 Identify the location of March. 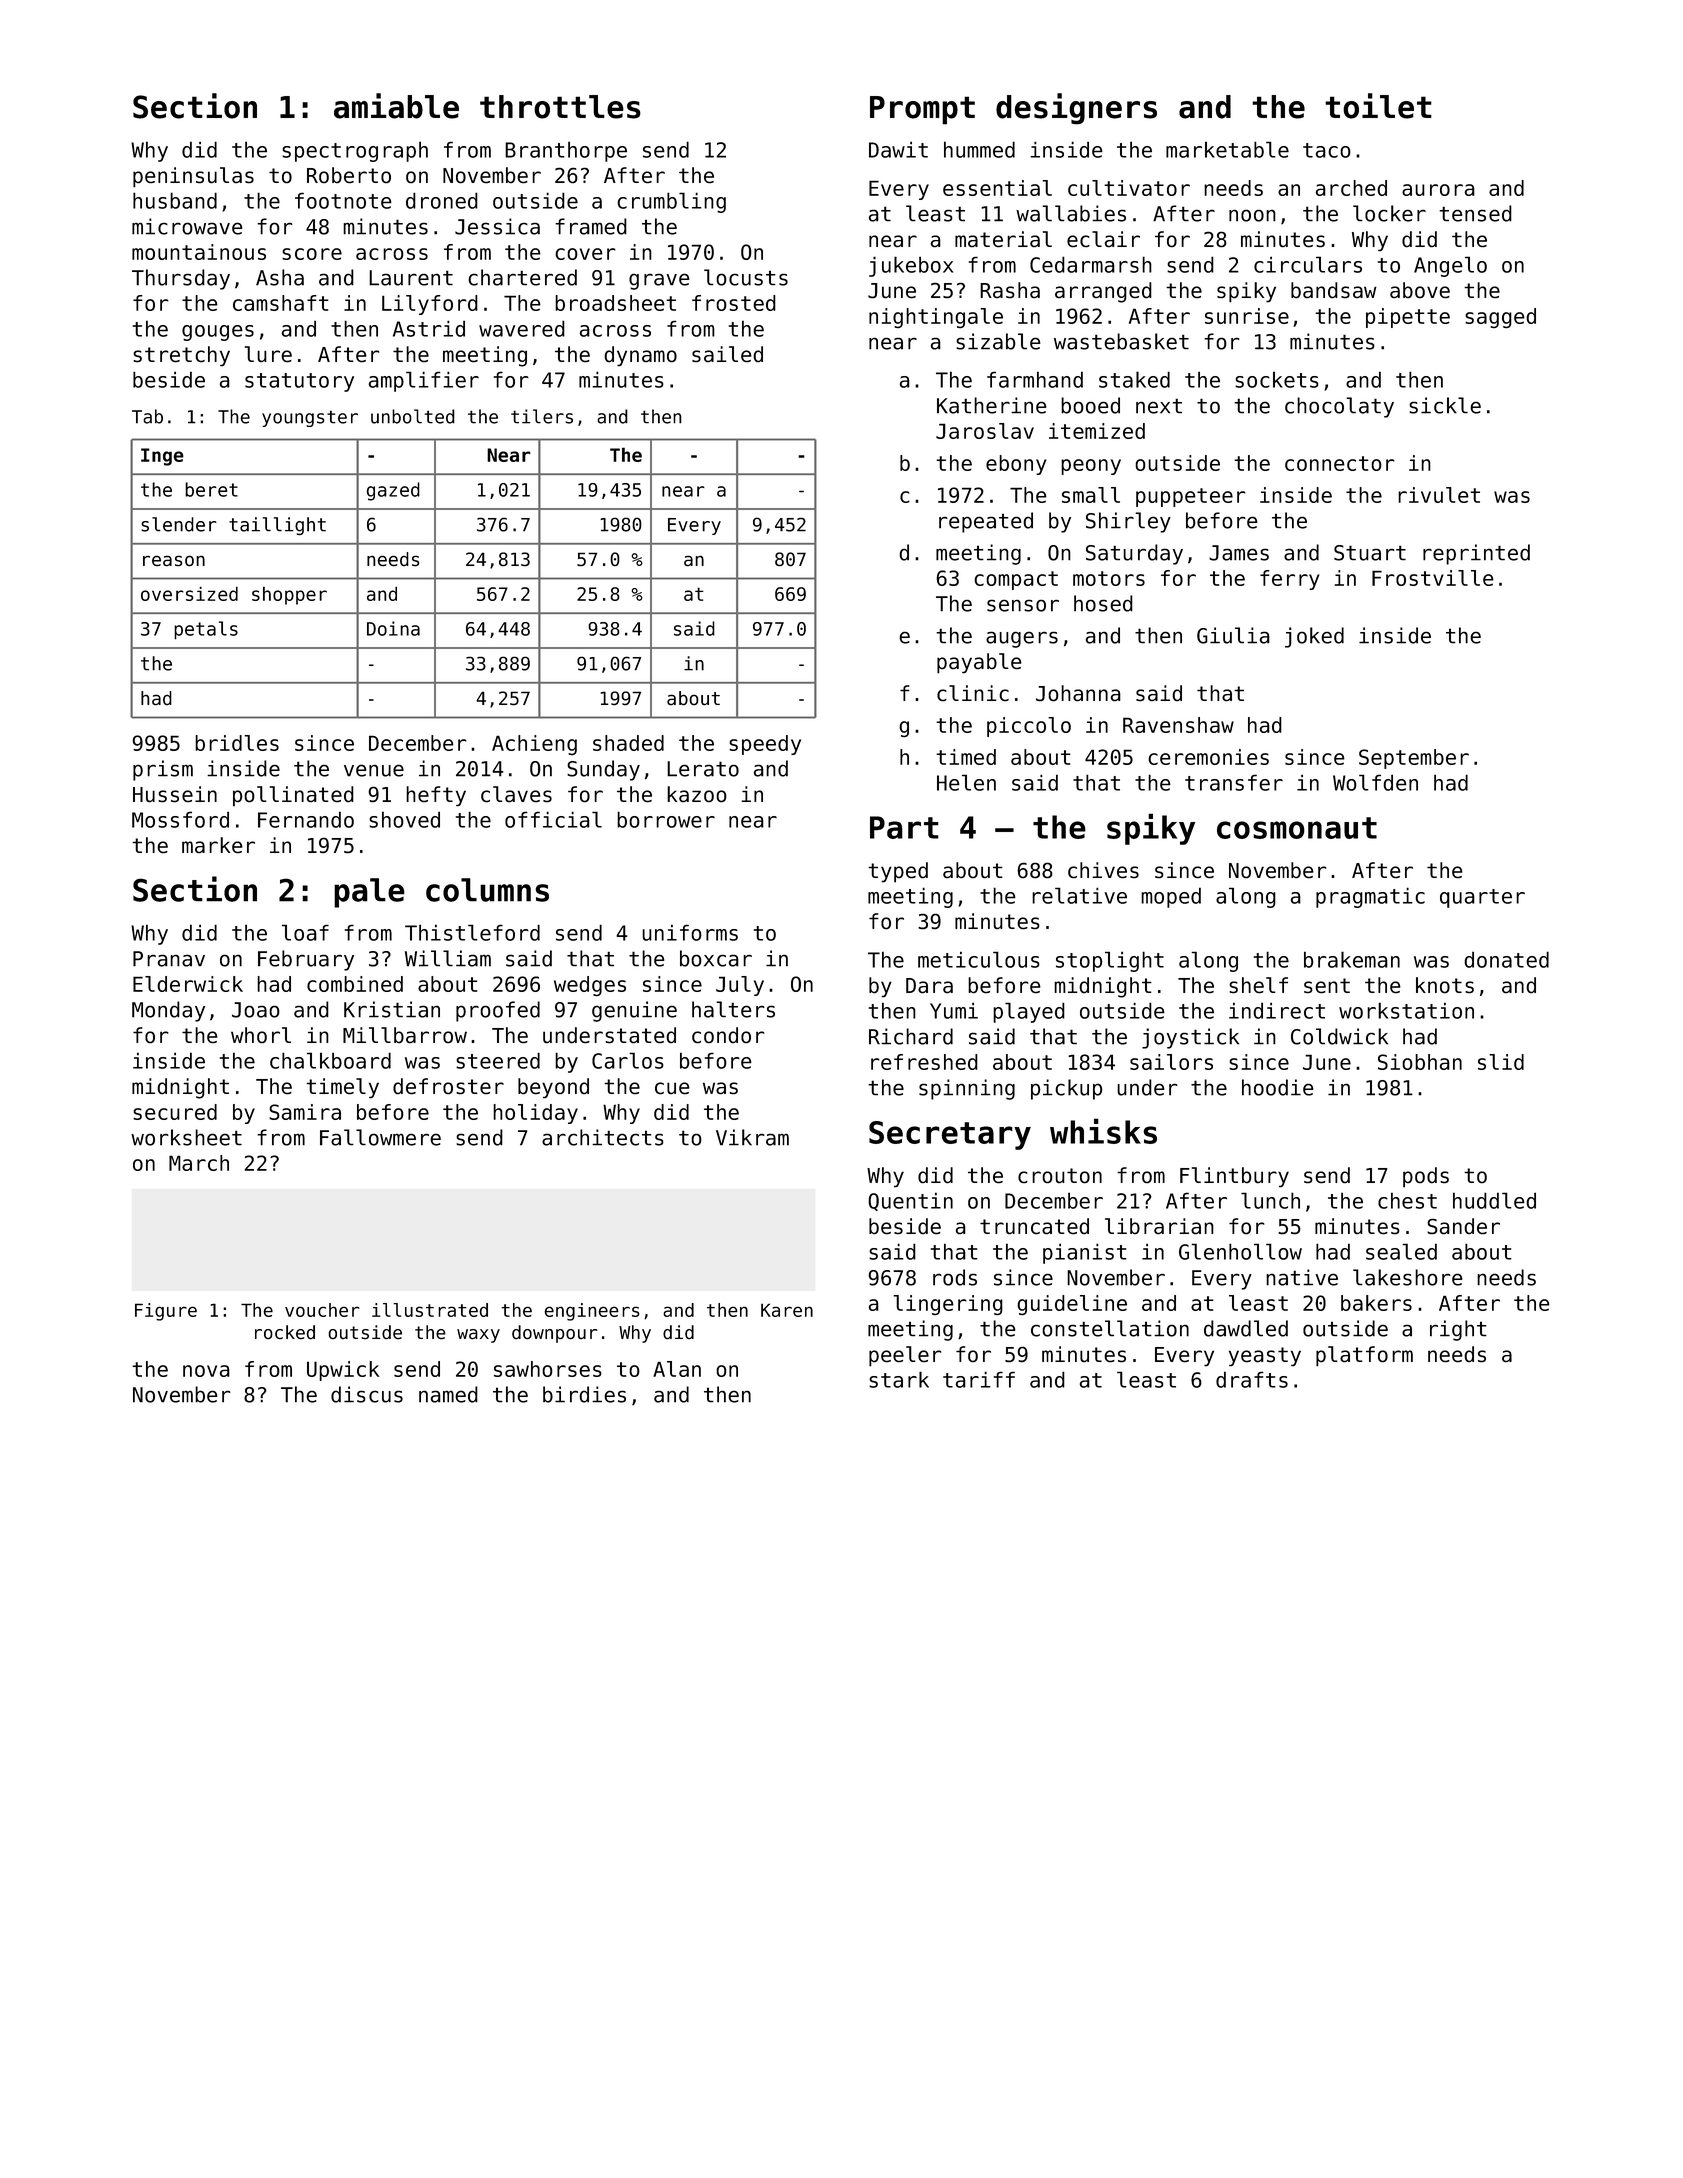
(199, 1163).
